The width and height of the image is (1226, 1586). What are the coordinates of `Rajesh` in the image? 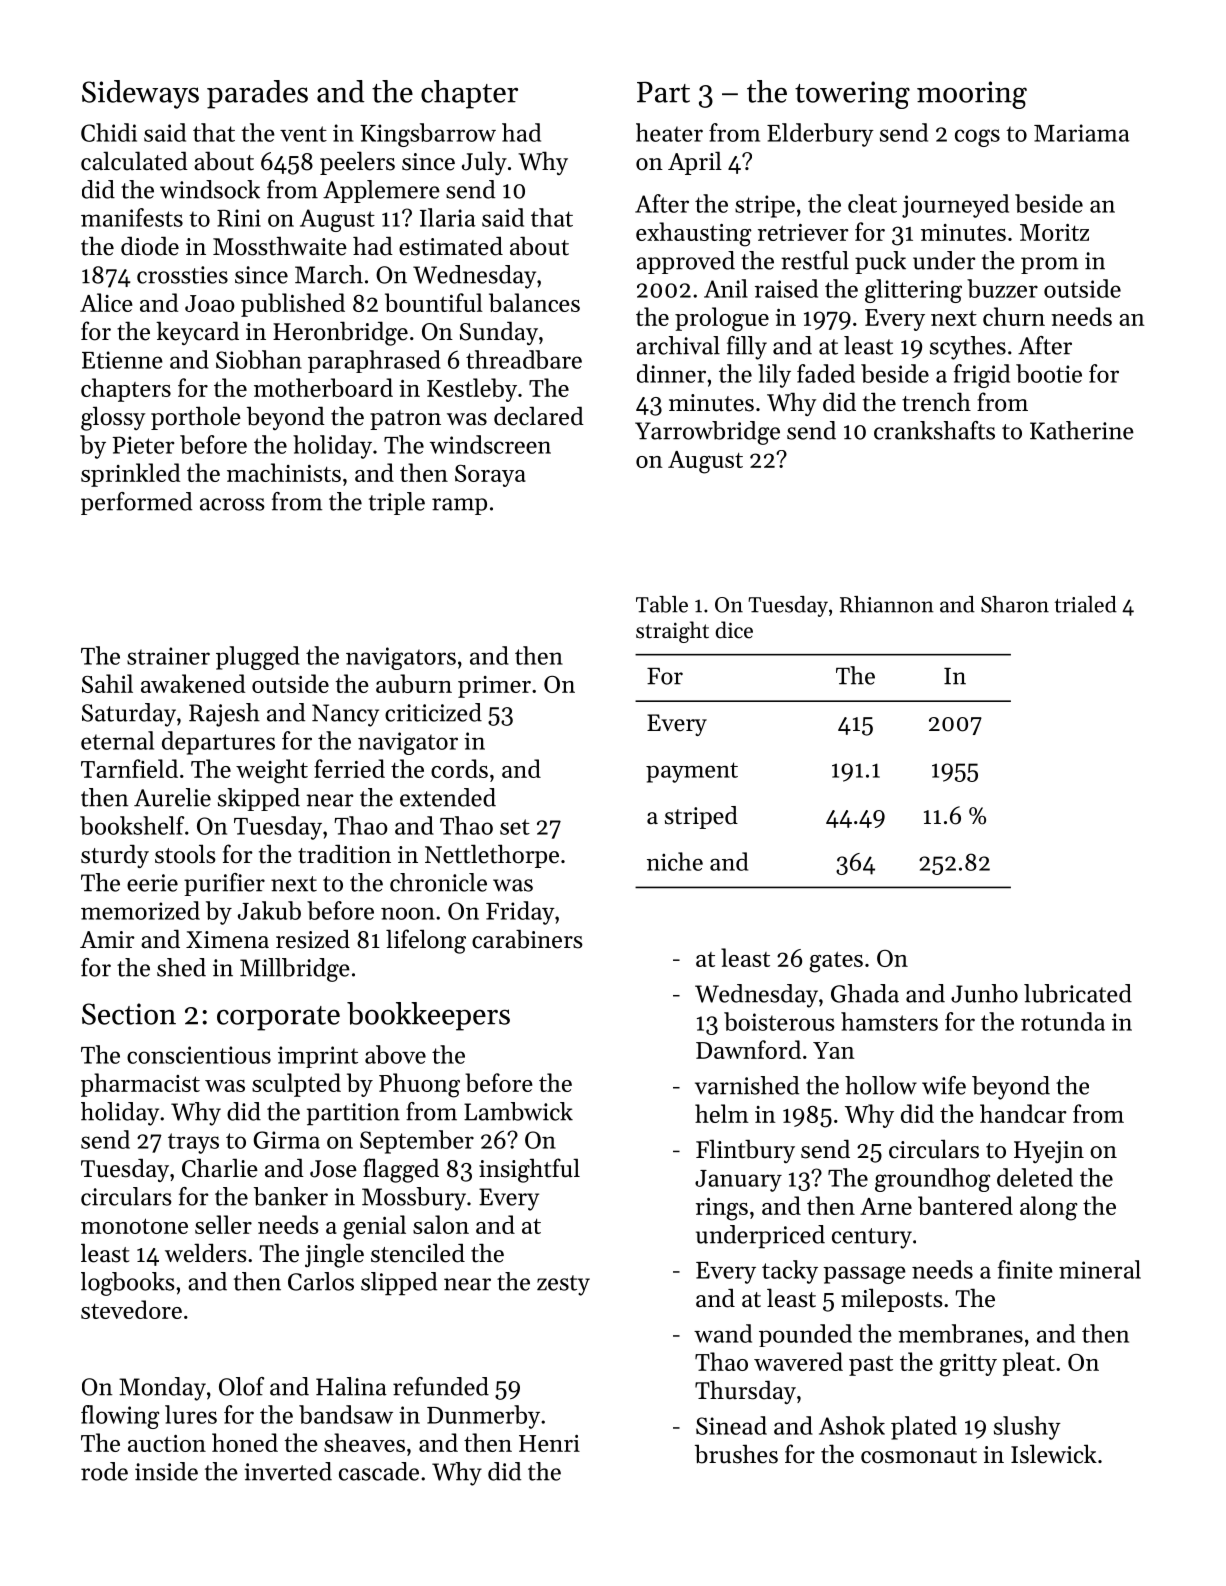 It's located at (224, 715).
